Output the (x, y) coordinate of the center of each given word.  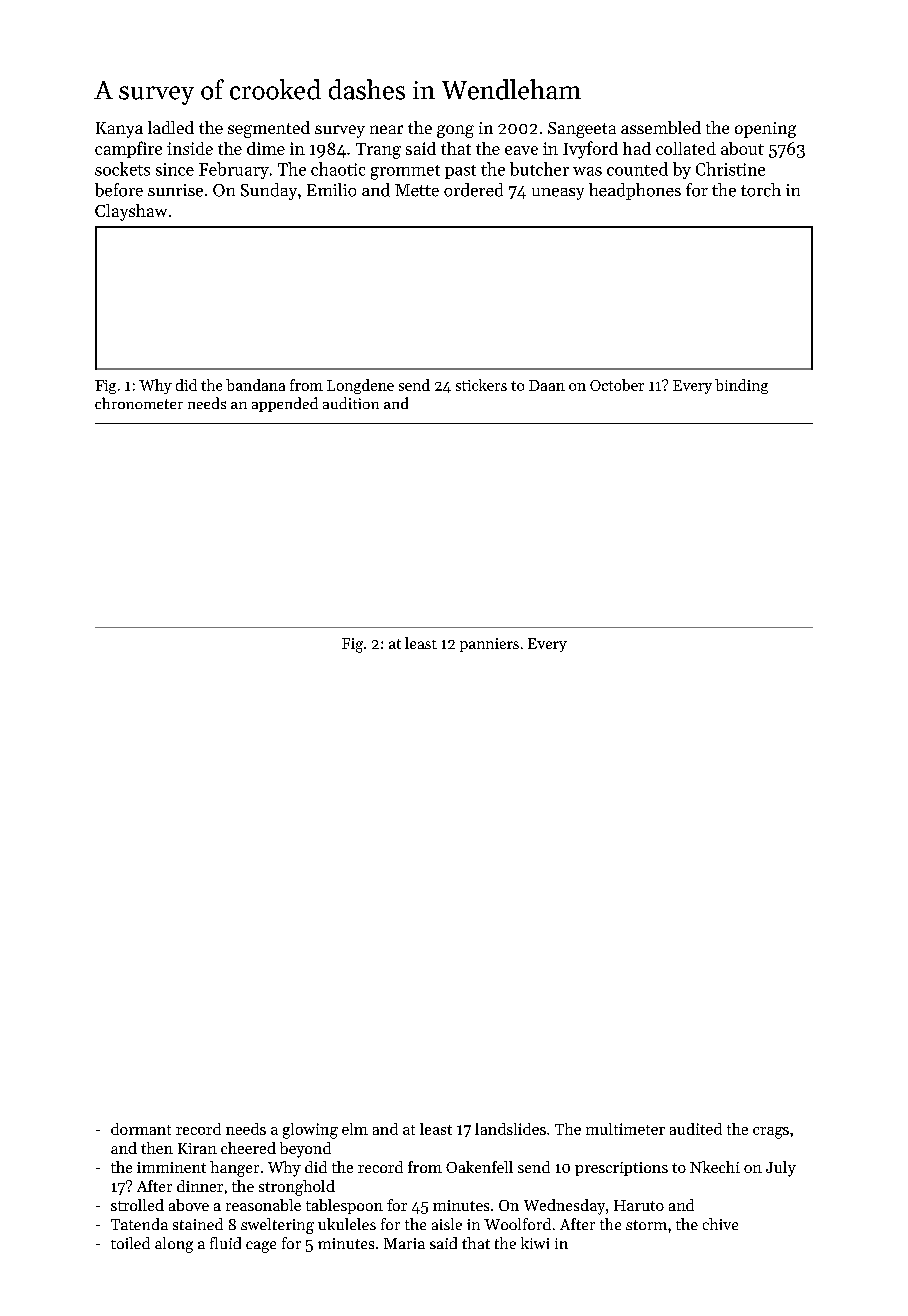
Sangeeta (582, 130)
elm (355, 1129)
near (386, 129)
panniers (489, 645)
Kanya (119, 130)
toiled (130, 1243)
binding (741, 386)
